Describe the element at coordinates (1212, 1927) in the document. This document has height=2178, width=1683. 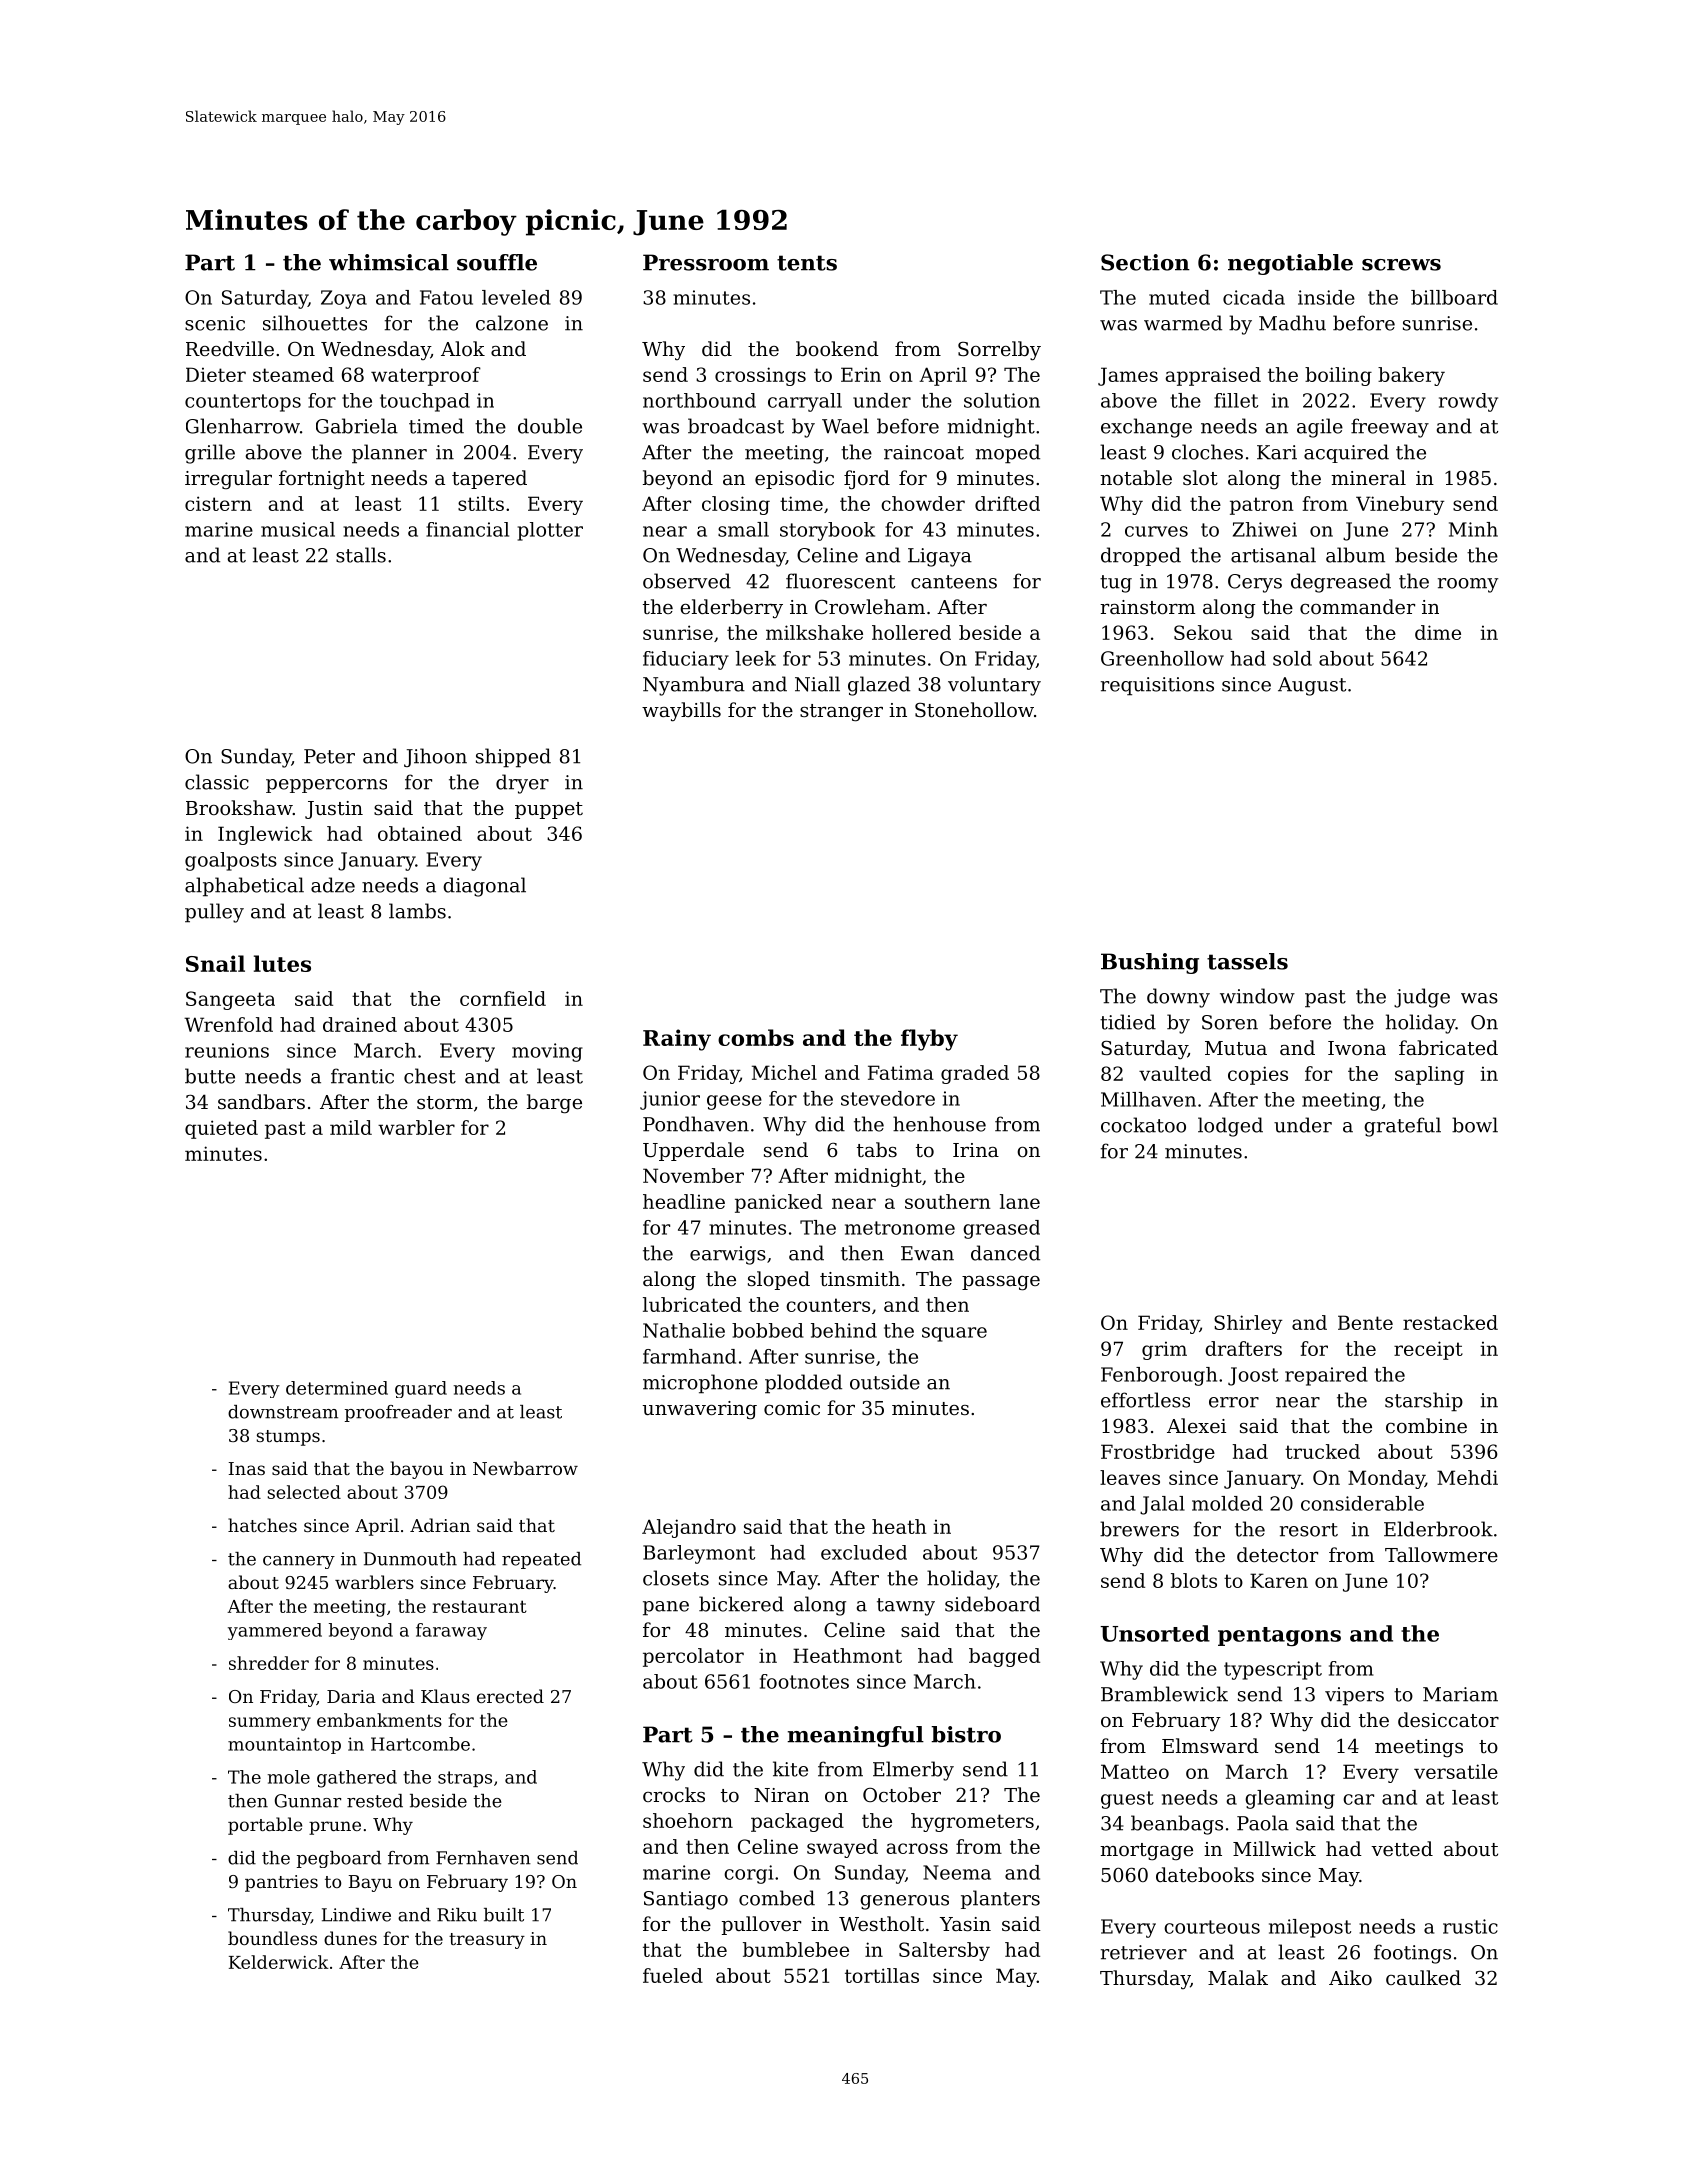
I see `courteous` at that location.
